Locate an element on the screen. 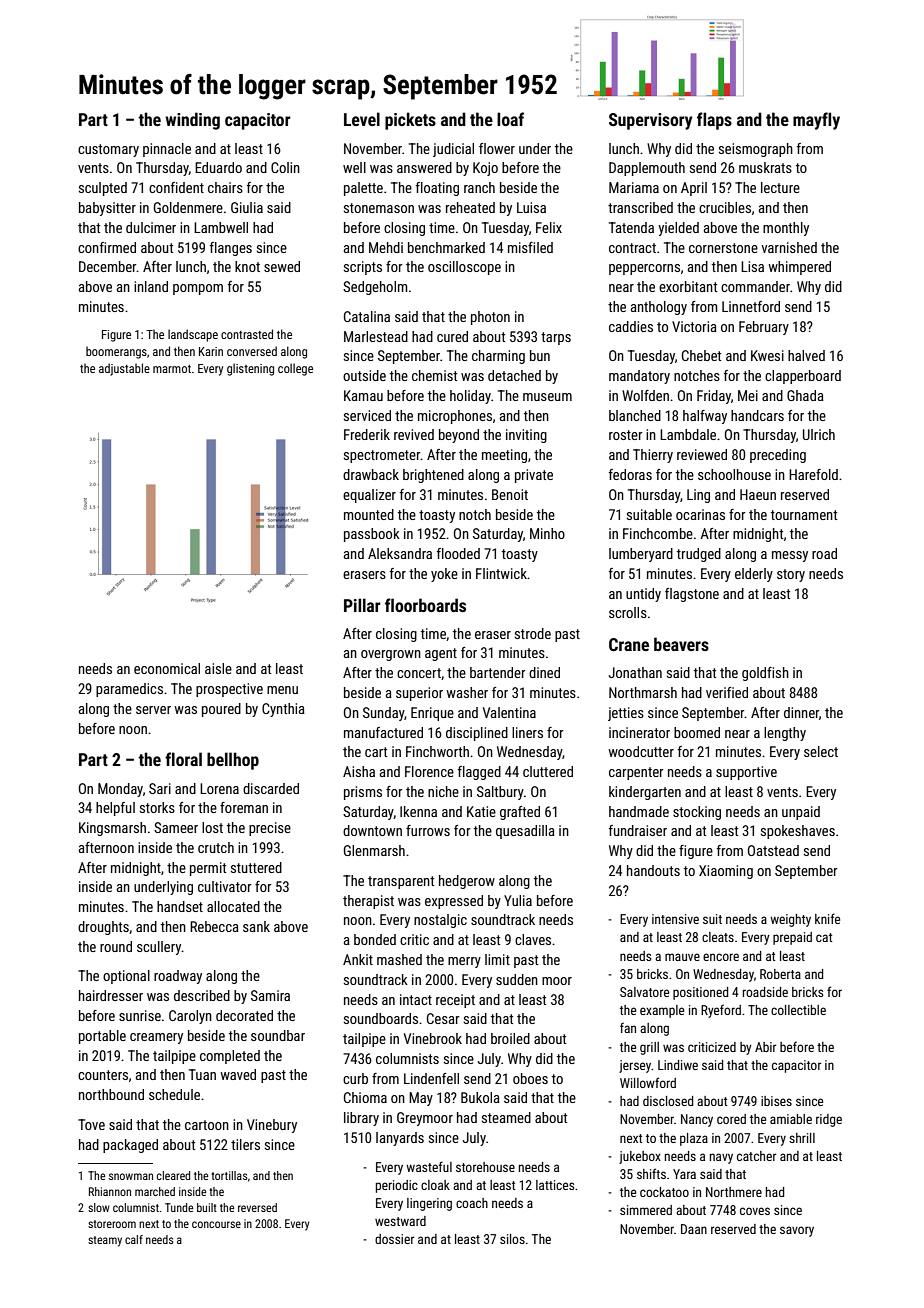  intensive is located at coordinates (675, 919).
